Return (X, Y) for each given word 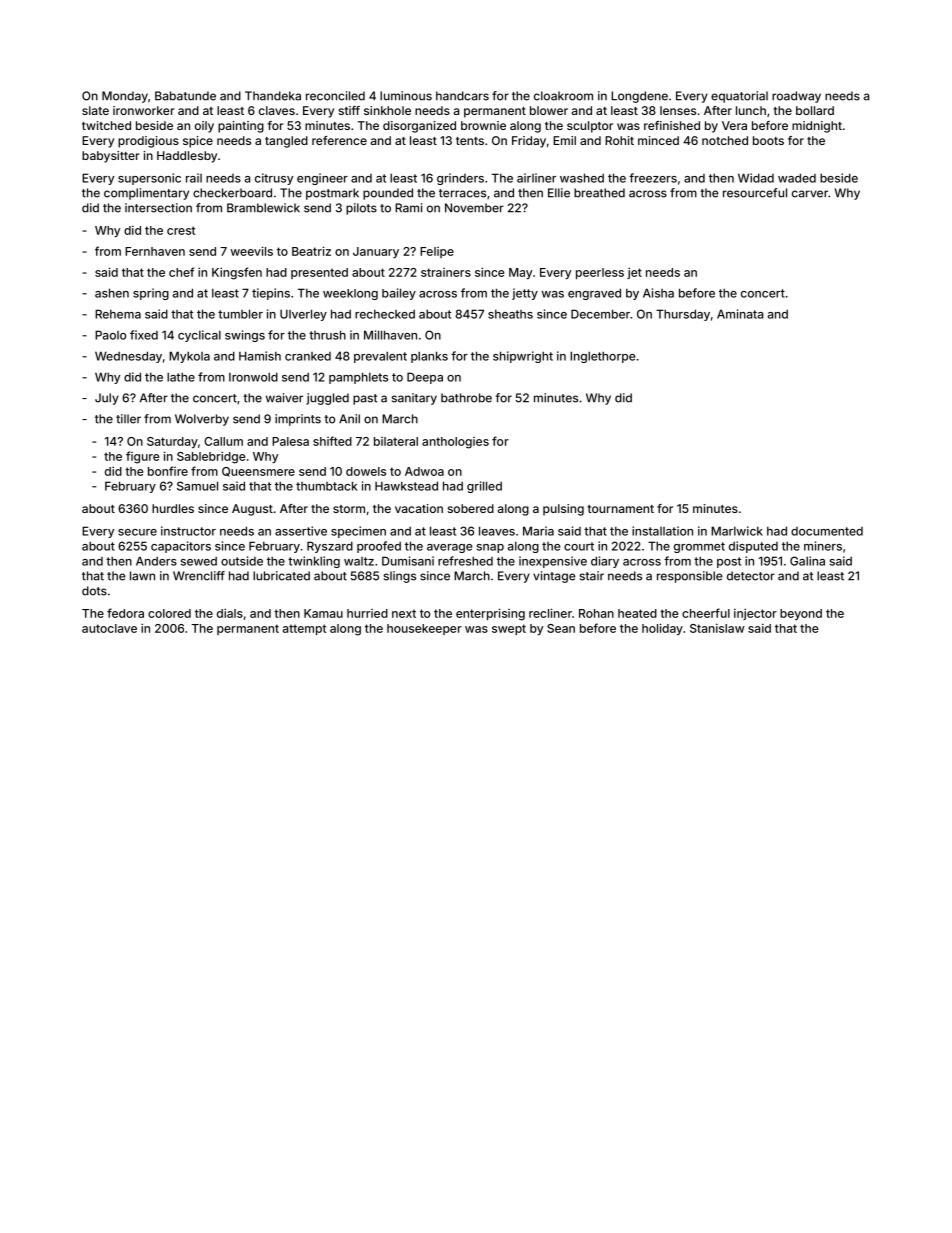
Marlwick (737, 531)
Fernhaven (155, 251)
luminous (406, 96)
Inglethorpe (602, 357)
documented (827, 531)
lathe (181, 377)
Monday (125, 97)
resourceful (755, 193)
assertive (301, 531)
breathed (599, 193)
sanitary (414, 399)
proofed (379, 547)
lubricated (281, 576)
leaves (497, 531)
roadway (796, 97)
